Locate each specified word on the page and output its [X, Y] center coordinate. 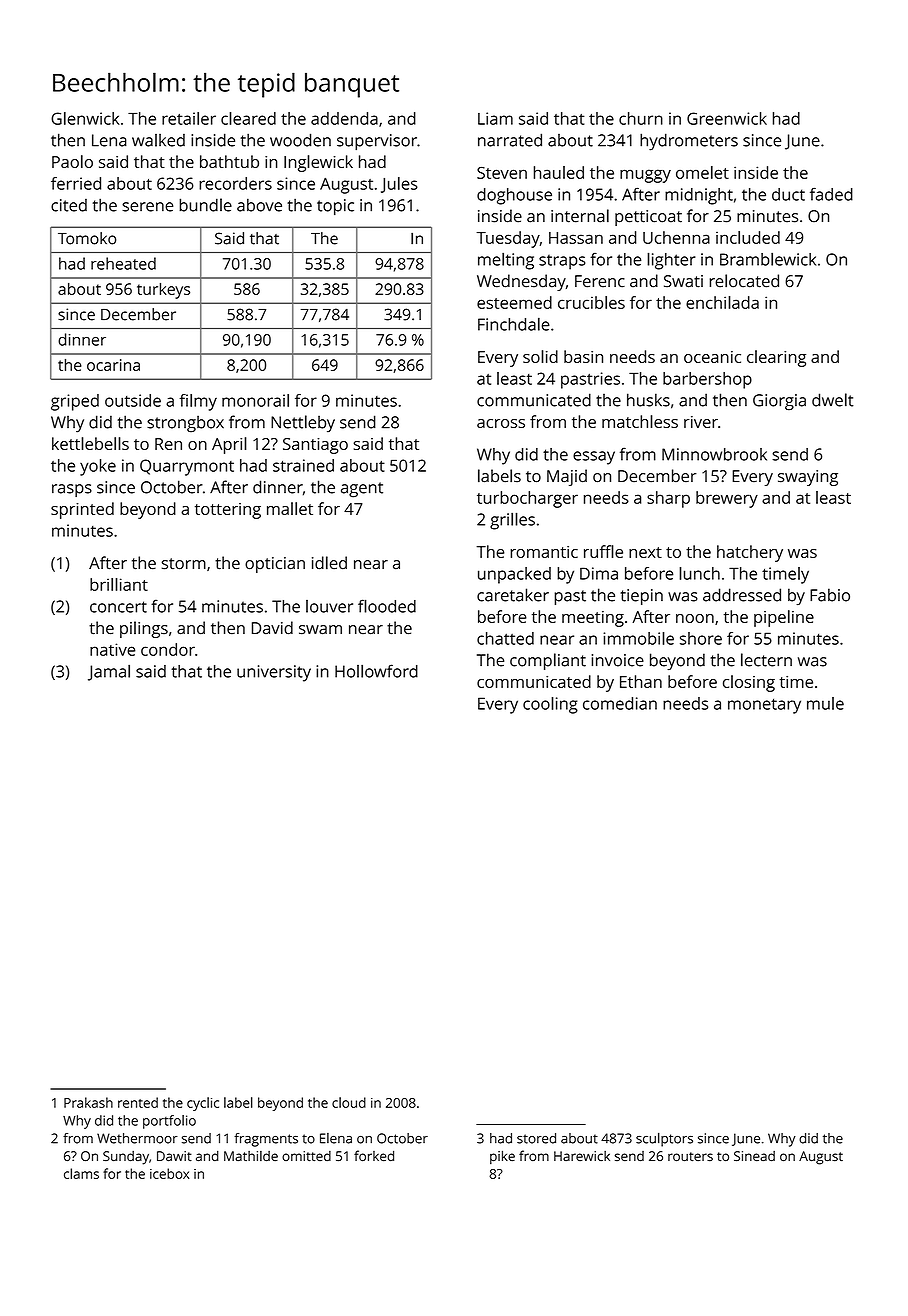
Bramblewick [768, 259]
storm [184, 564]
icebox [169, 1173]
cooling [550, 705]
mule [825, 703]
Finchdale [514, 324]
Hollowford [376, 671]
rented [138, 1102]
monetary [764, 706]
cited [69, 205]
